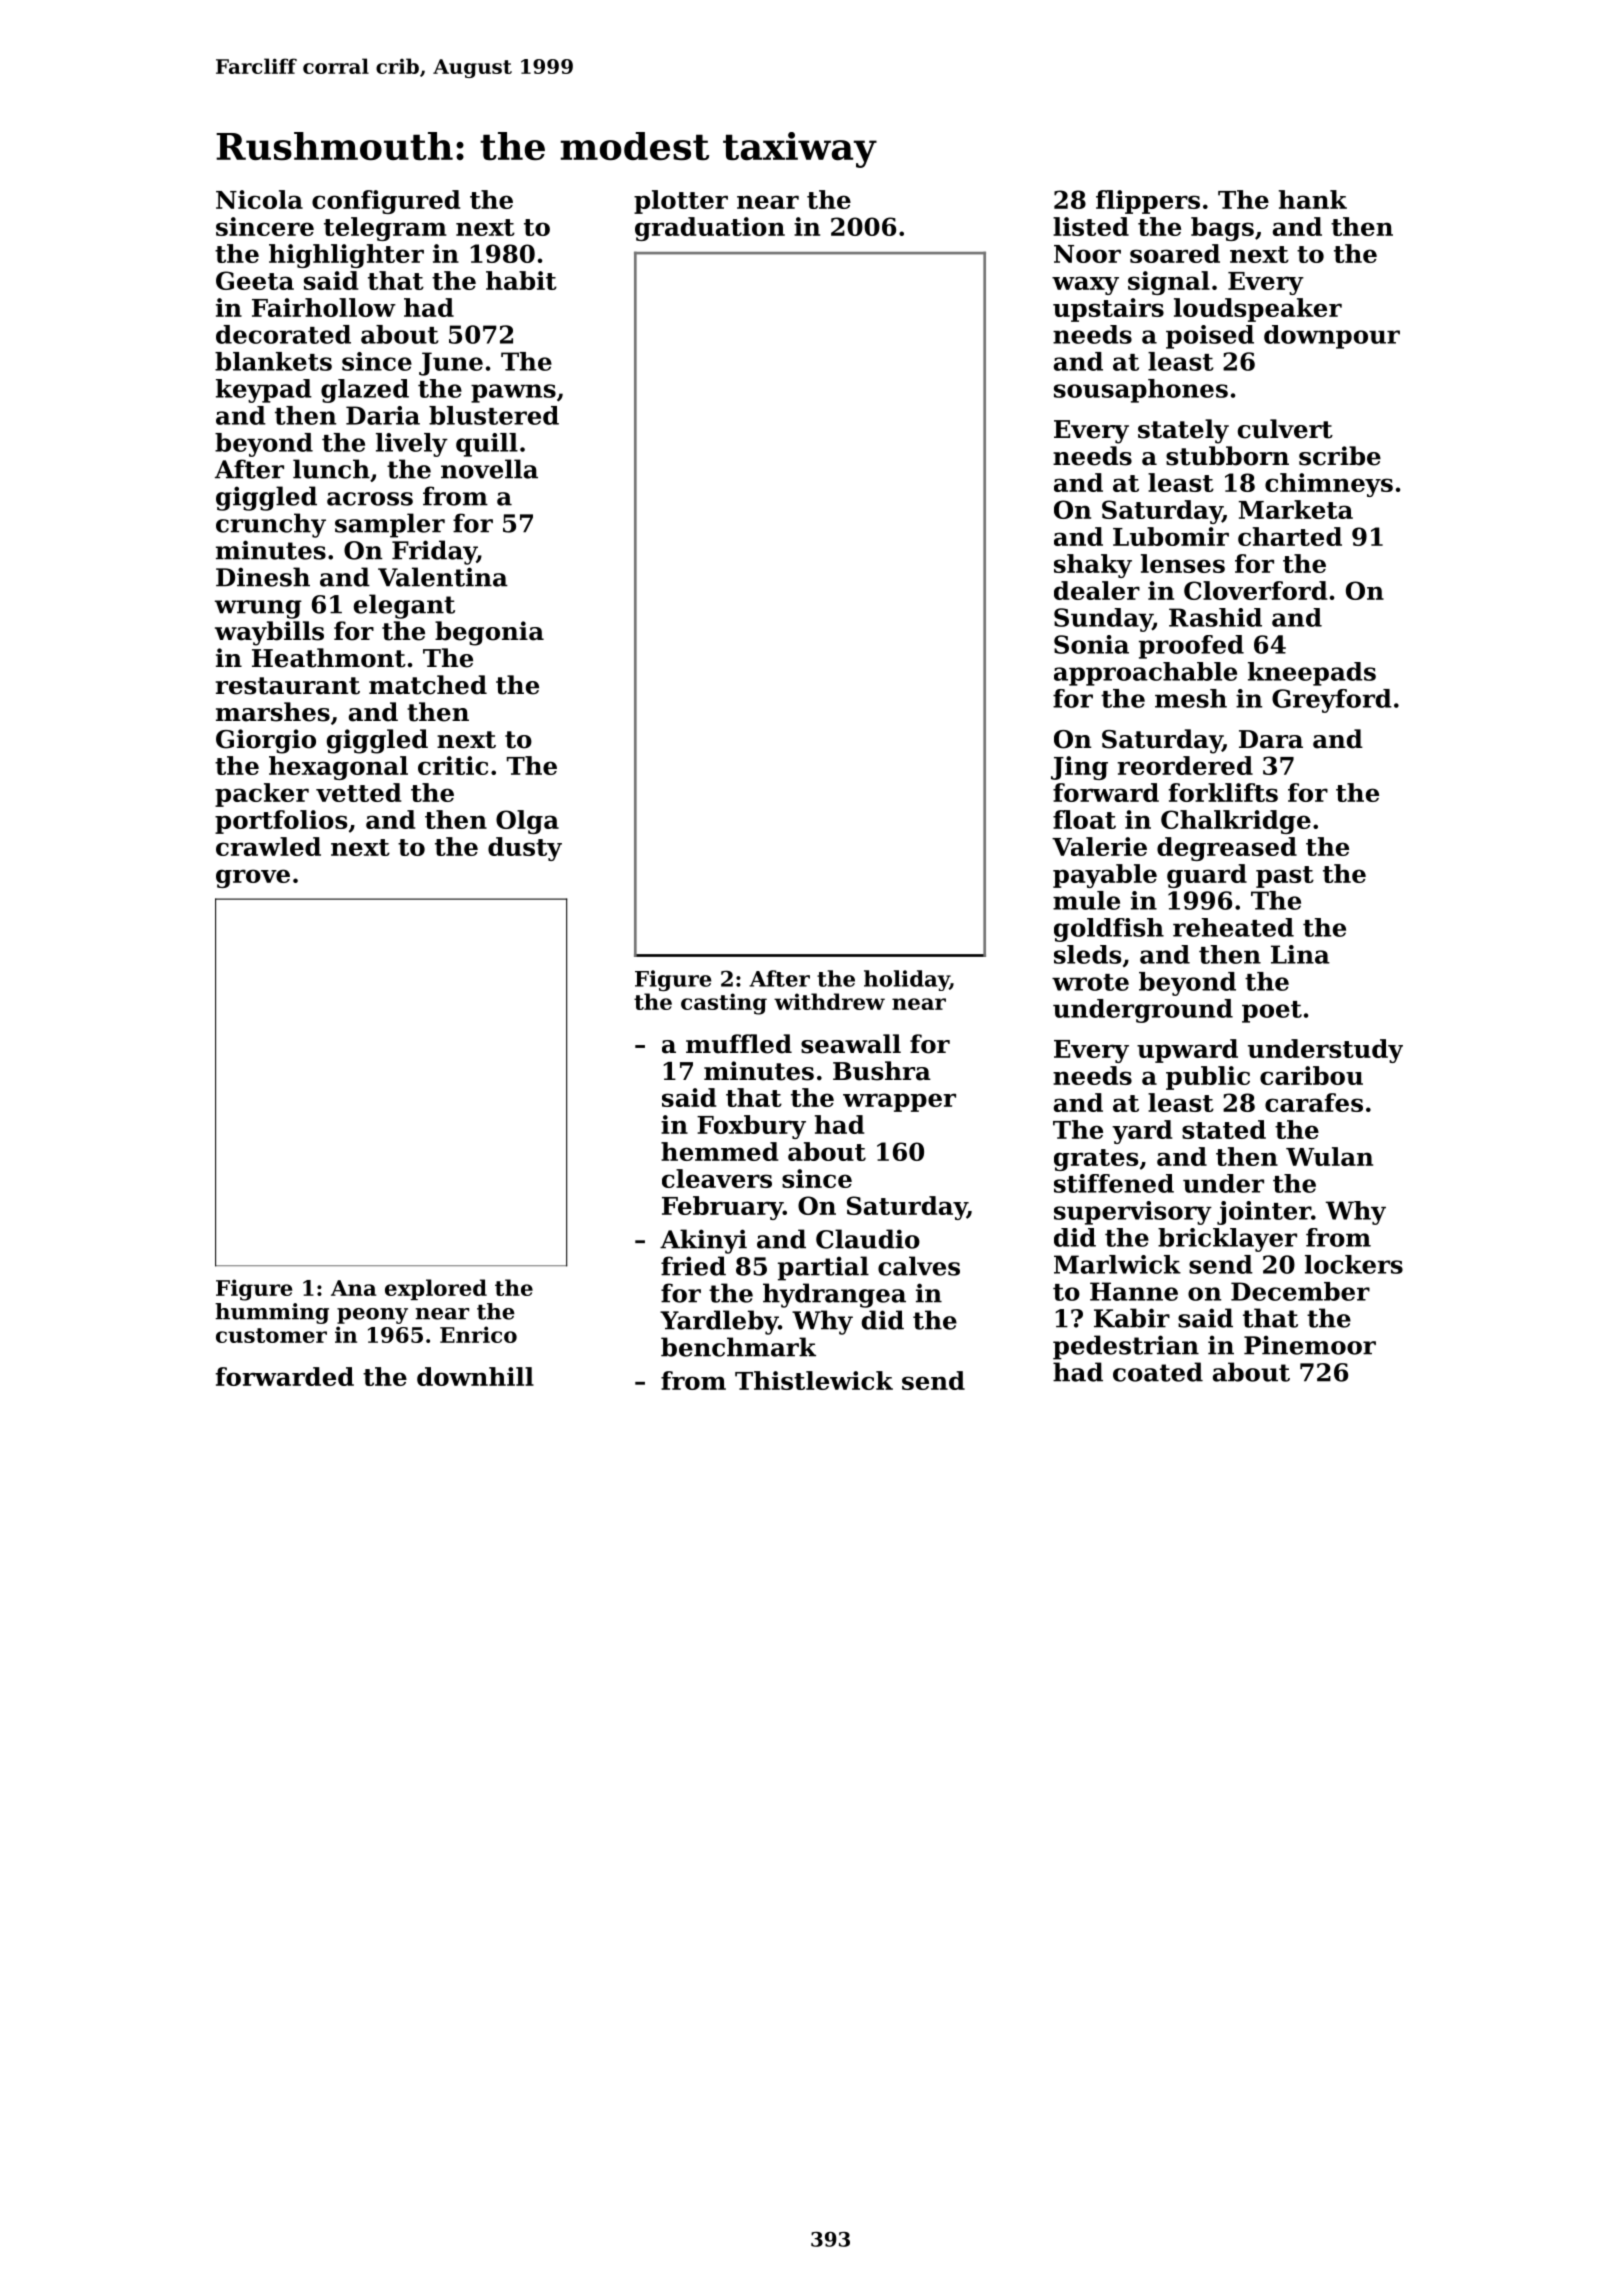 Image resolution: width=1620 pixels, height=2292 pixels. Describe the element at coordinates (1313, 199) in the screenshot. I see `hank` at that location.
